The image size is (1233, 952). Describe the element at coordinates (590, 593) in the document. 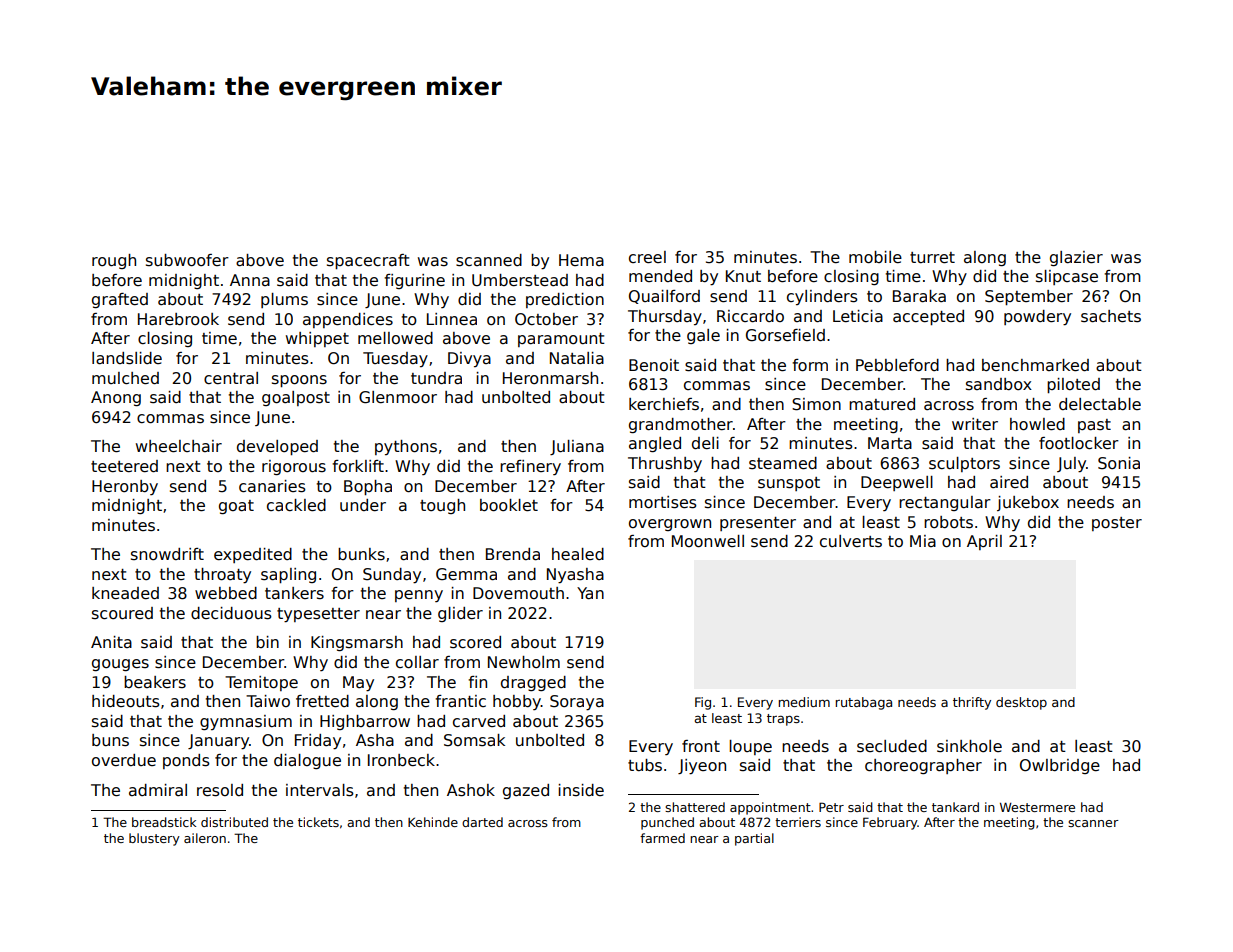

I see `Yan` at that location.
